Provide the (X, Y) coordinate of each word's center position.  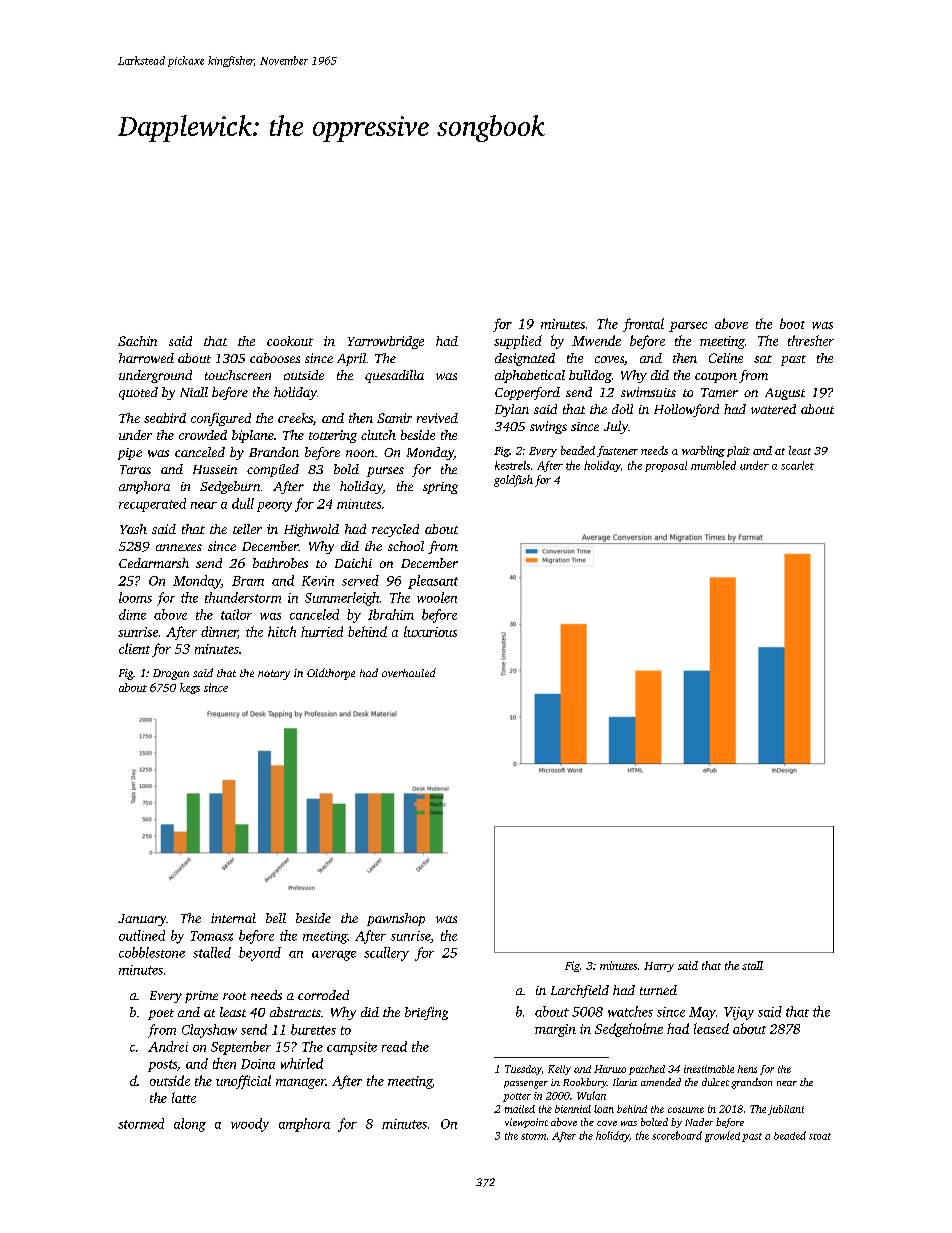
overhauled (409, 672)
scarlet (797, 465)
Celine (726, 358)
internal (233, 918)
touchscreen (238, 375)
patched (647, 1070)
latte (184, 1097)
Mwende (596, 340)
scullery (386, 954)
